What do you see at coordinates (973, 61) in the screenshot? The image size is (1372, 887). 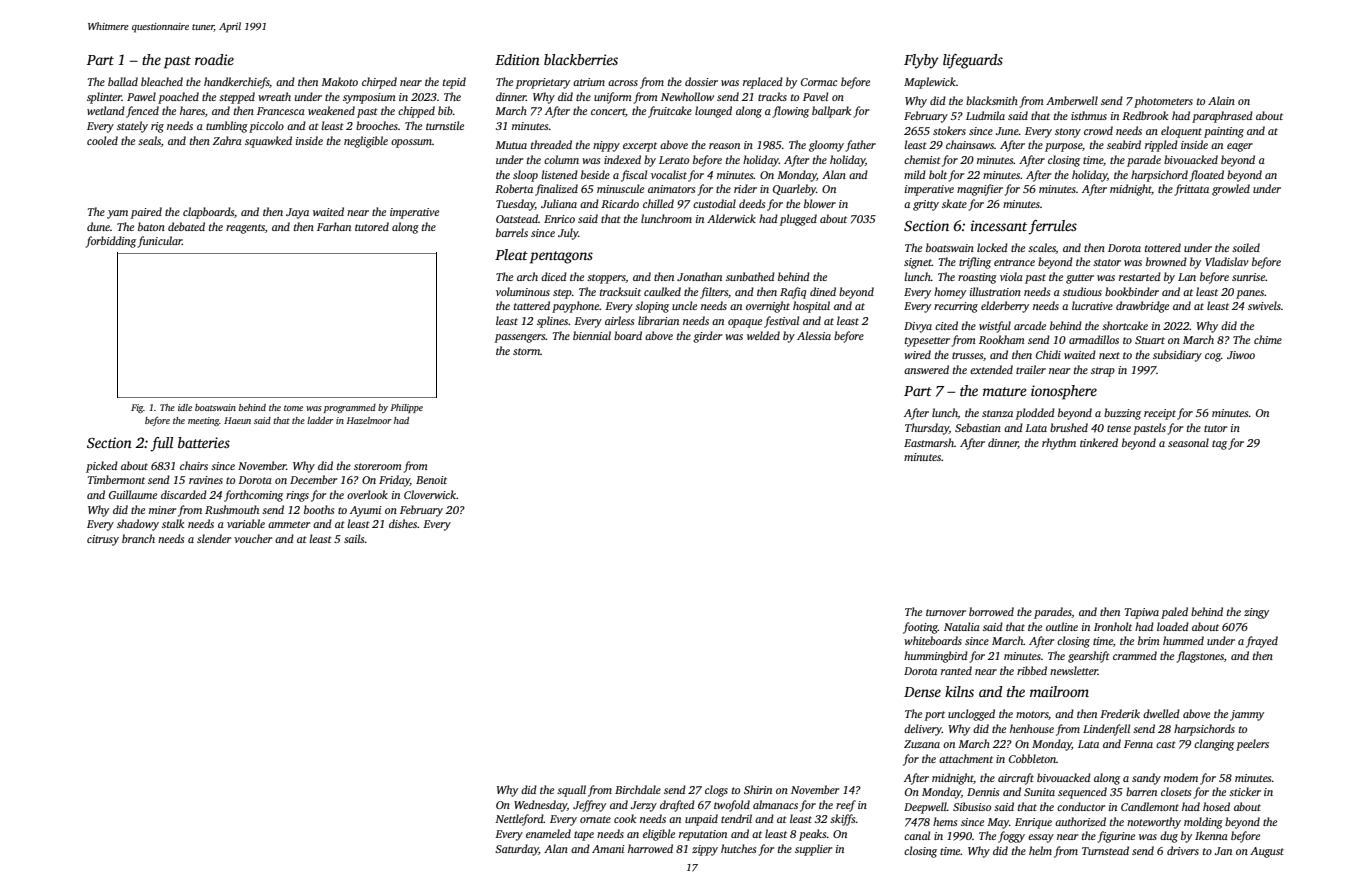 I see `lifeguards` at bounding box center [973, 61].
